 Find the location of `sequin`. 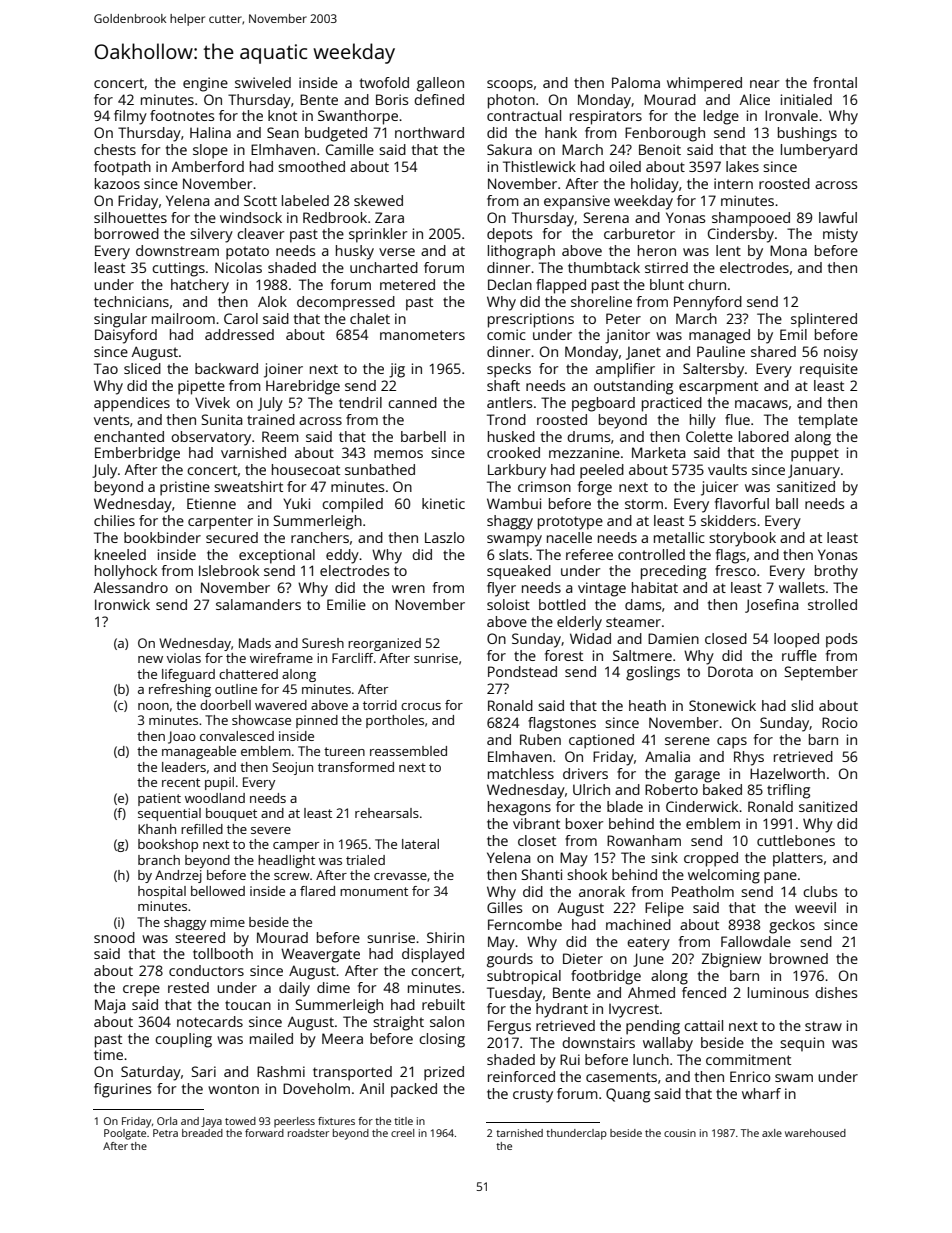

sequin is located at coordinates (802, 1044).
